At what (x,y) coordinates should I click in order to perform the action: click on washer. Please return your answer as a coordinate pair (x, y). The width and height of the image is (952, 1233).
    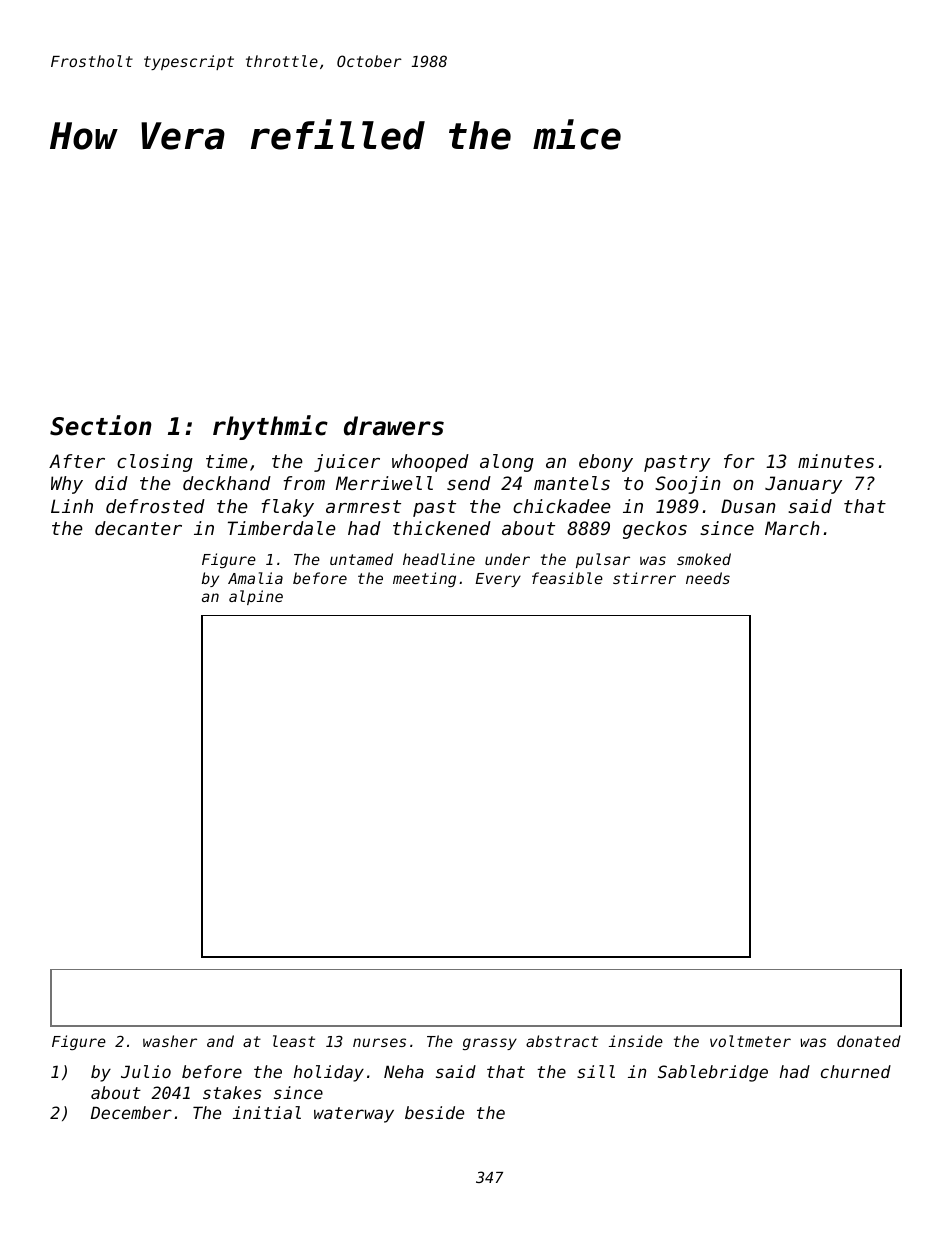
    Looking at the image, I should click on (170, 1041).
